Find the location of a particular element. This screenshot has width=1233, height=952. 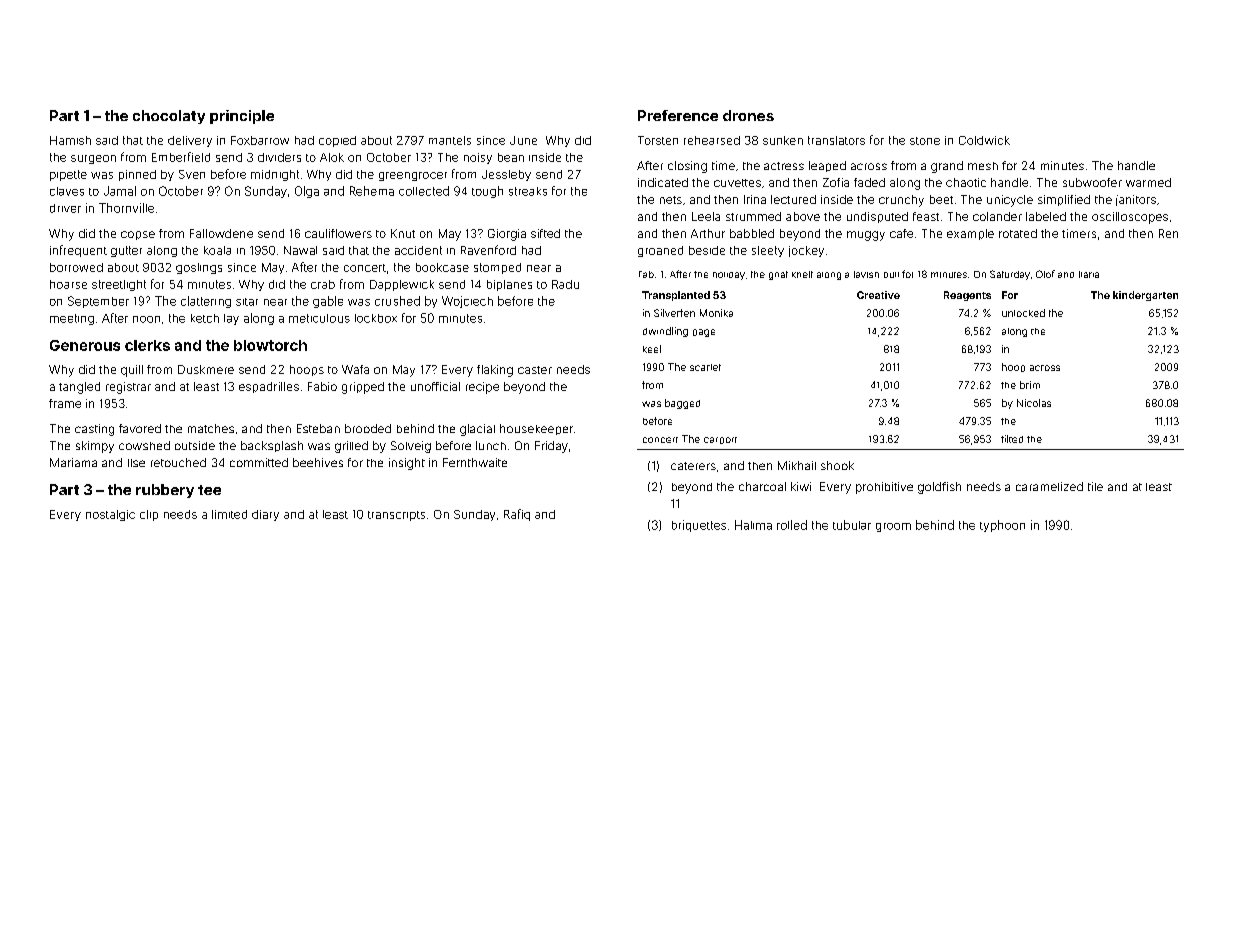

diary is located at coordinates (265, 515).
